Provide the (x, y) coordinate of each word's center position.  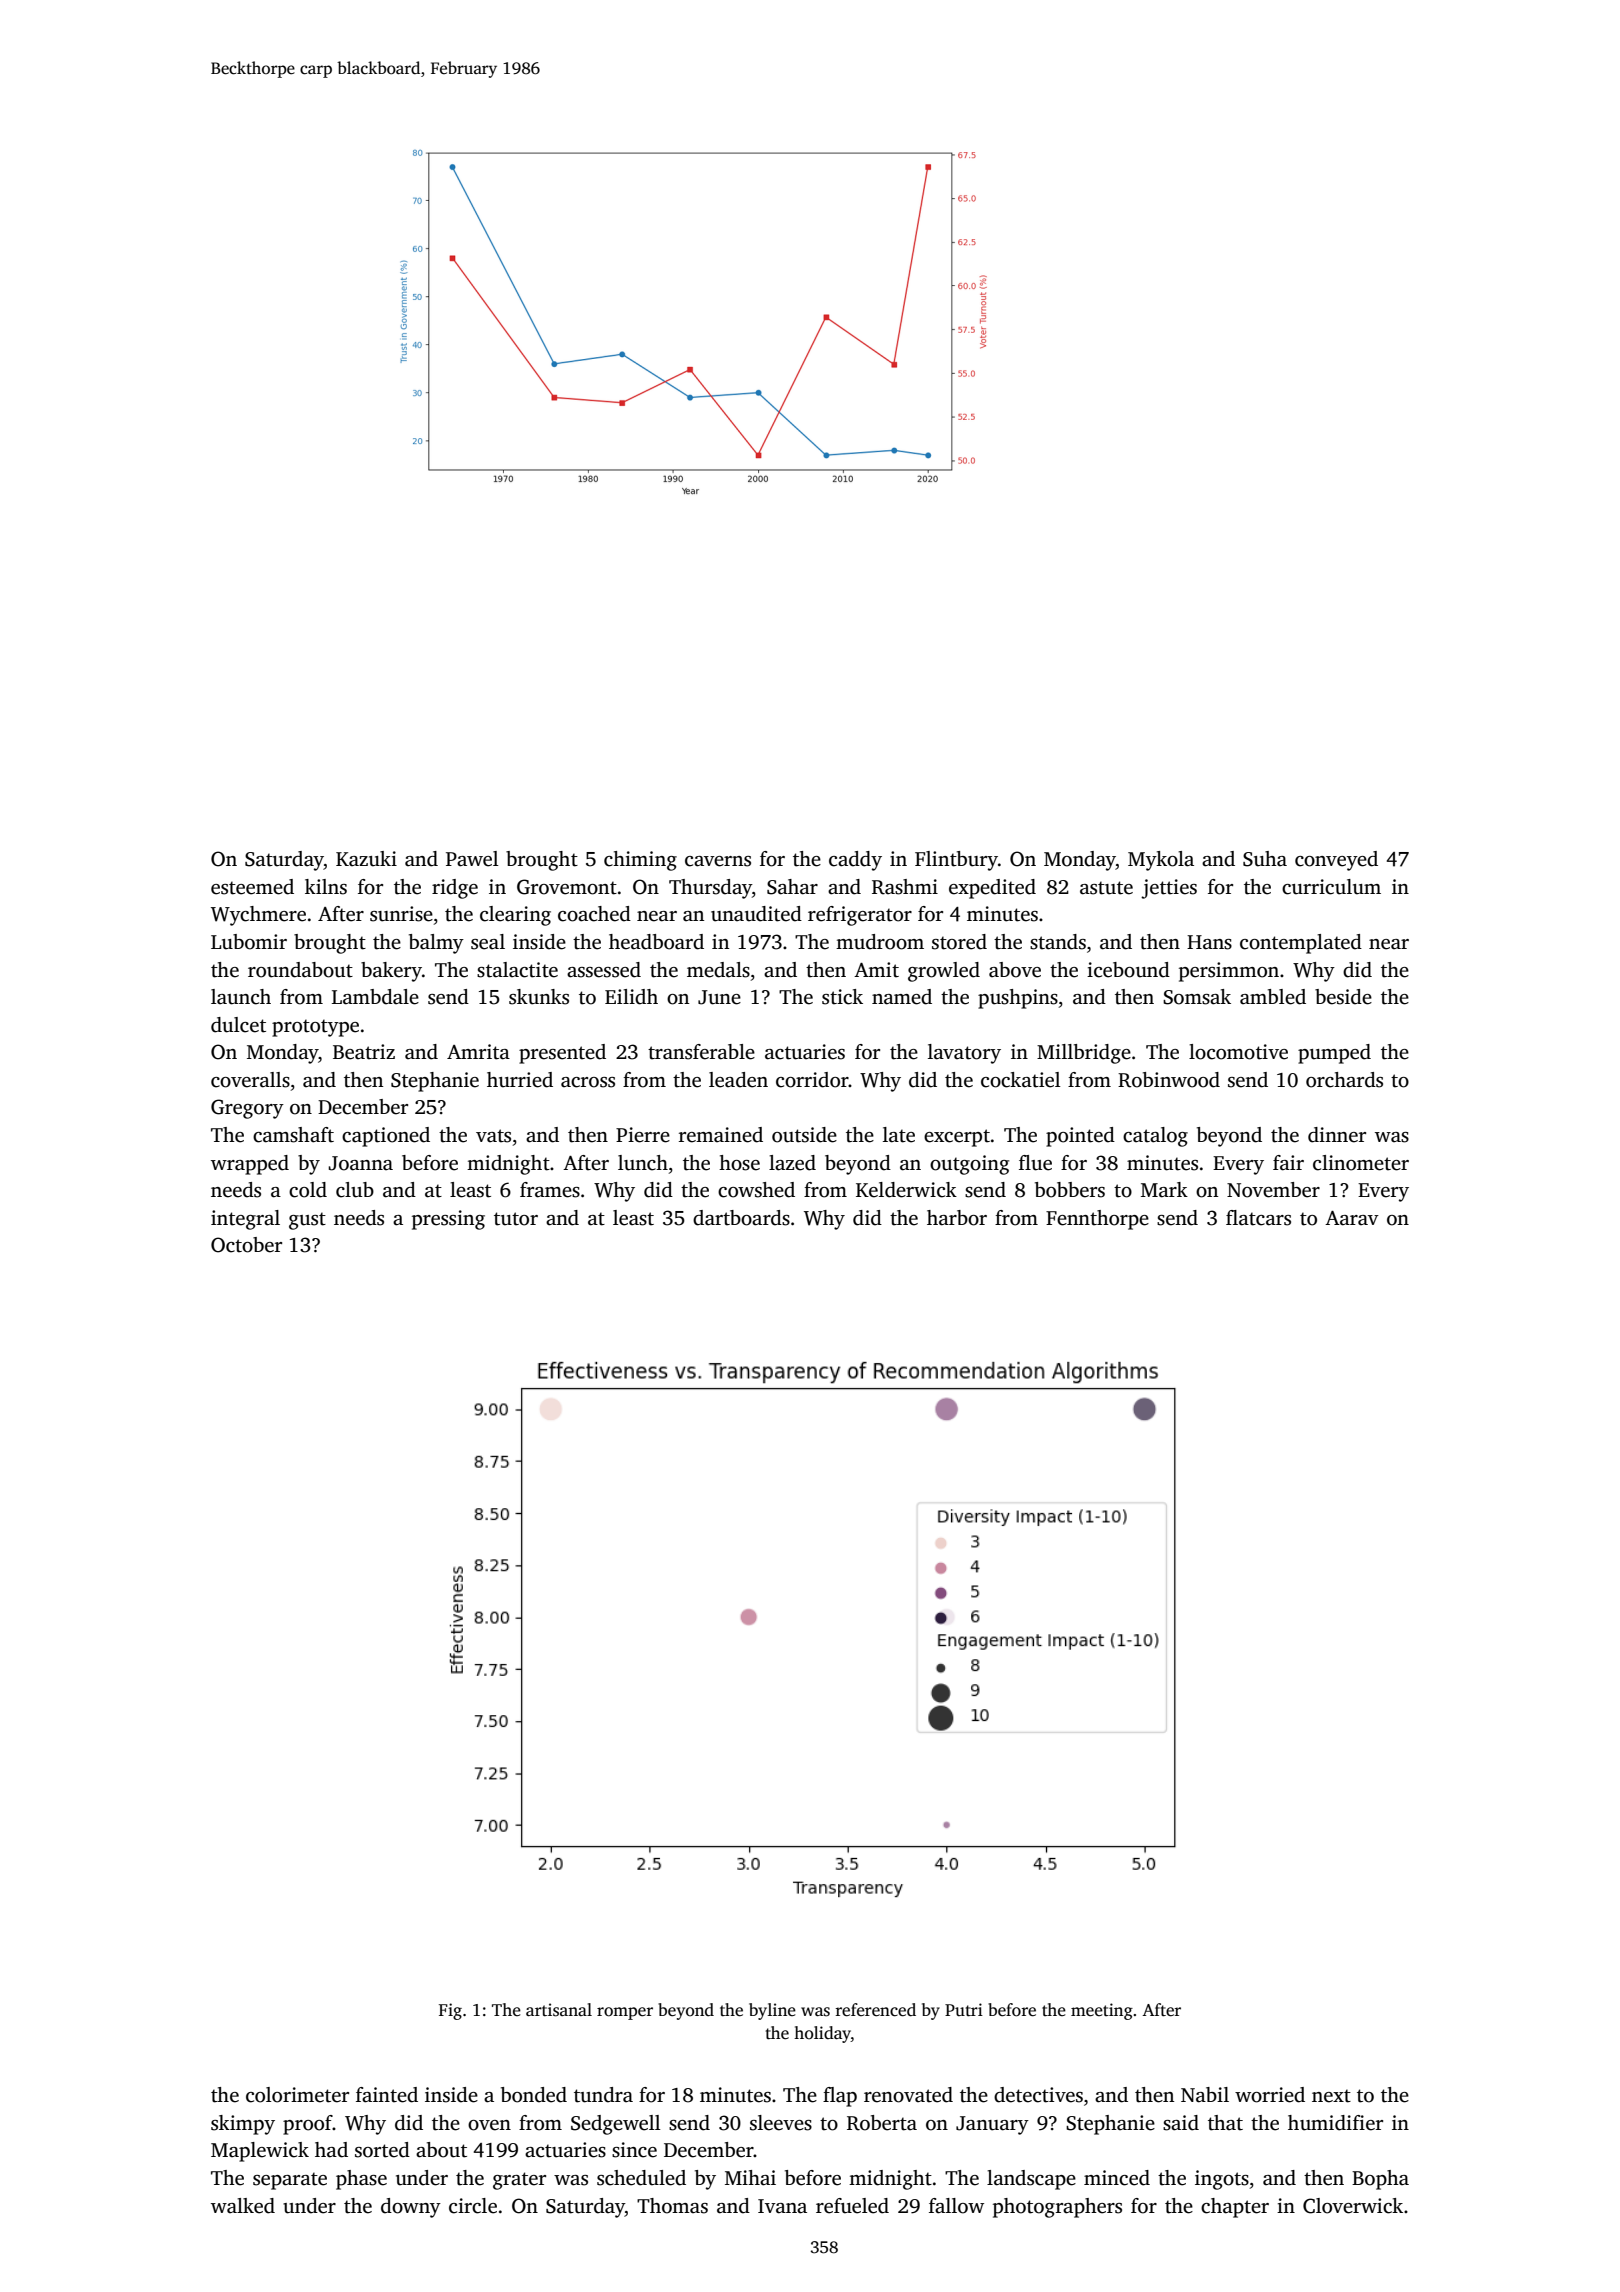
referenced (876, 2010)
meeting (1102, 2011)
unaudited (756, 914)
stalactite (517, 970)
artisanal (559, 2010)
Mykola (1161, 861)
